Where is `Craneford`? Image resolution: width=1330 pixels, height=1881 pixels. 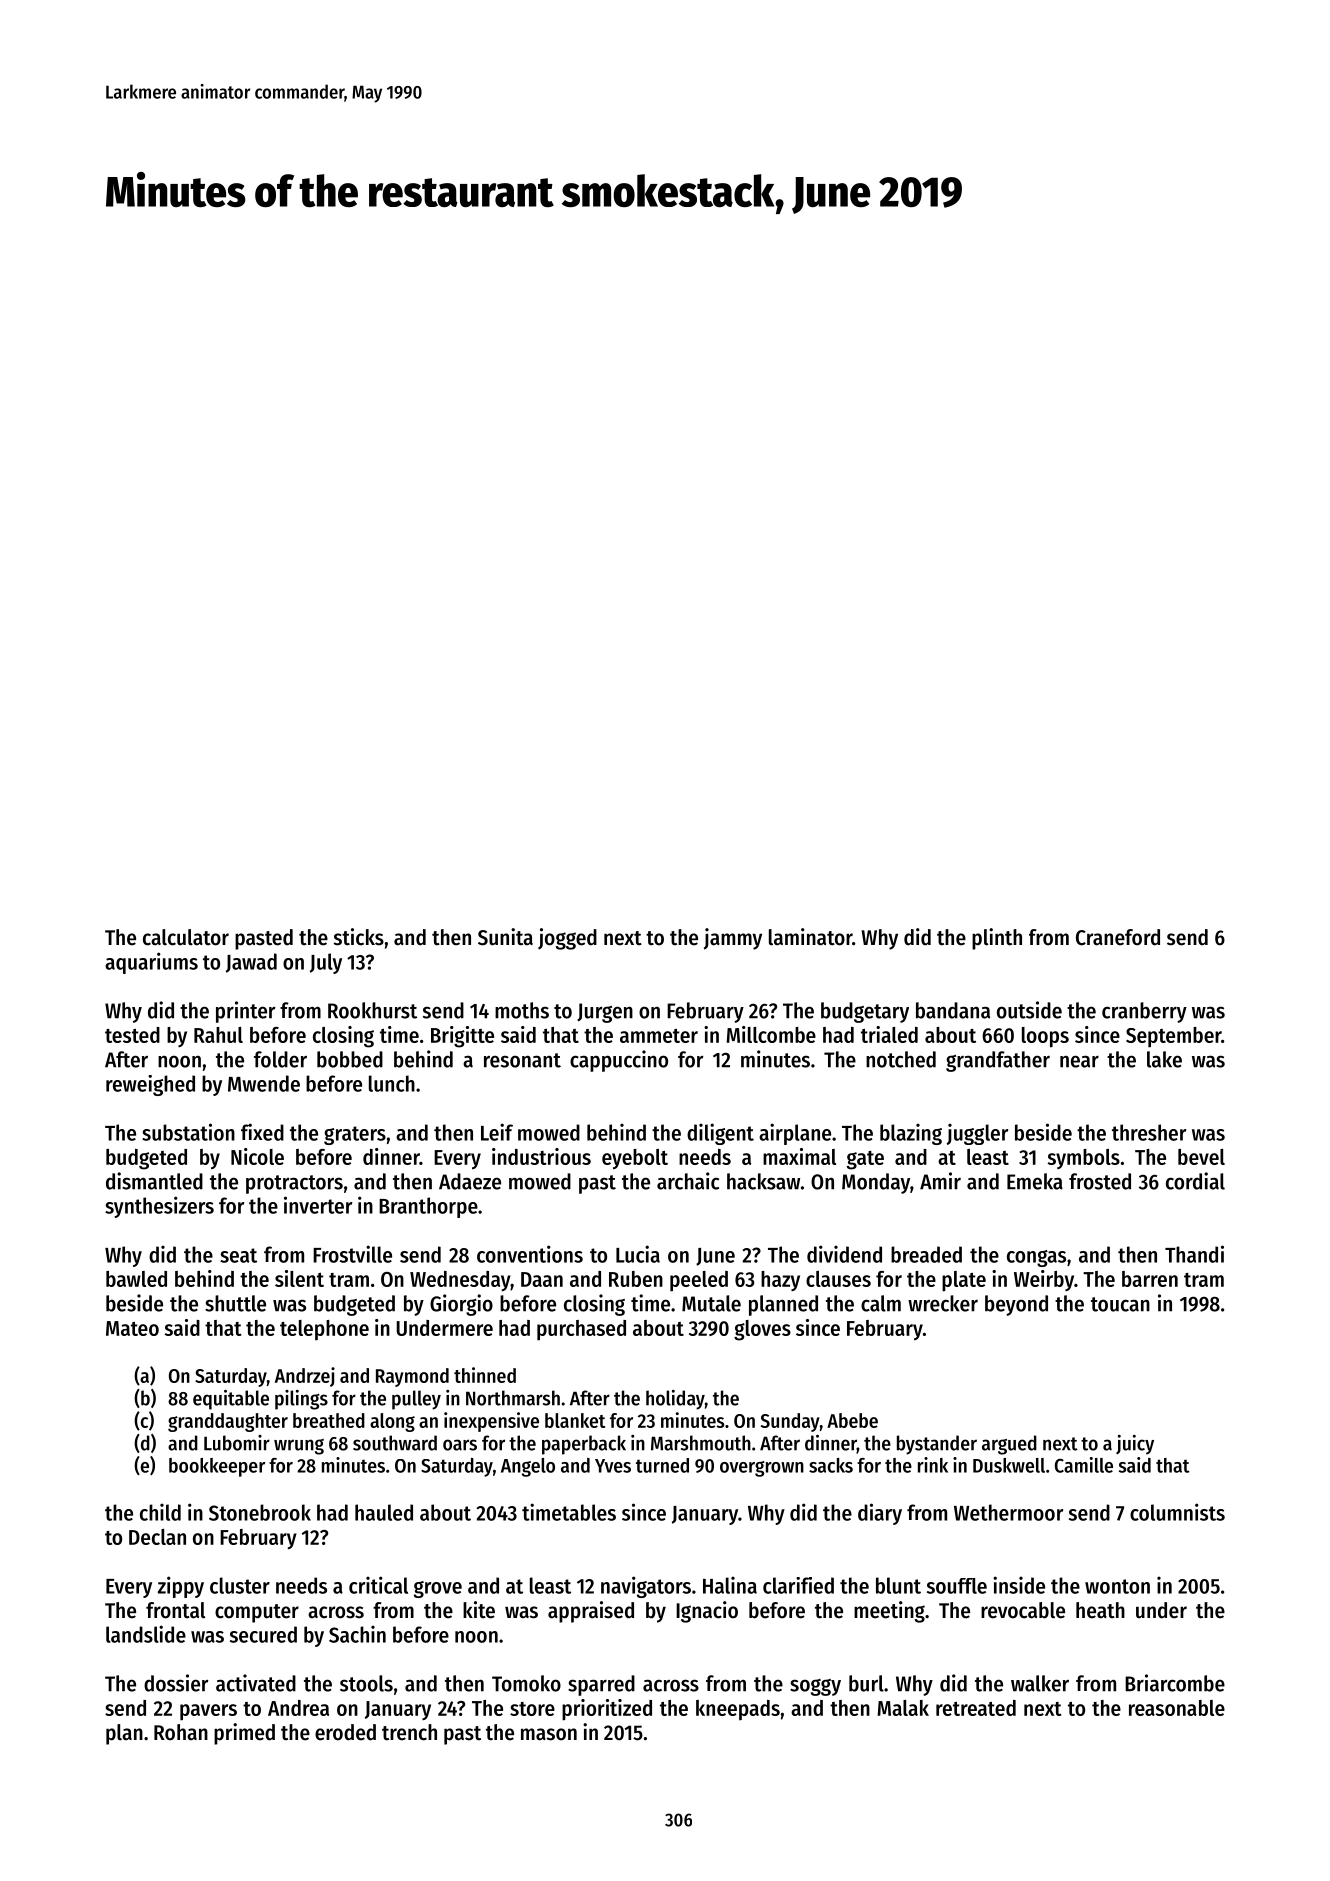 Craneford is located at coordinates (1118, 937).
